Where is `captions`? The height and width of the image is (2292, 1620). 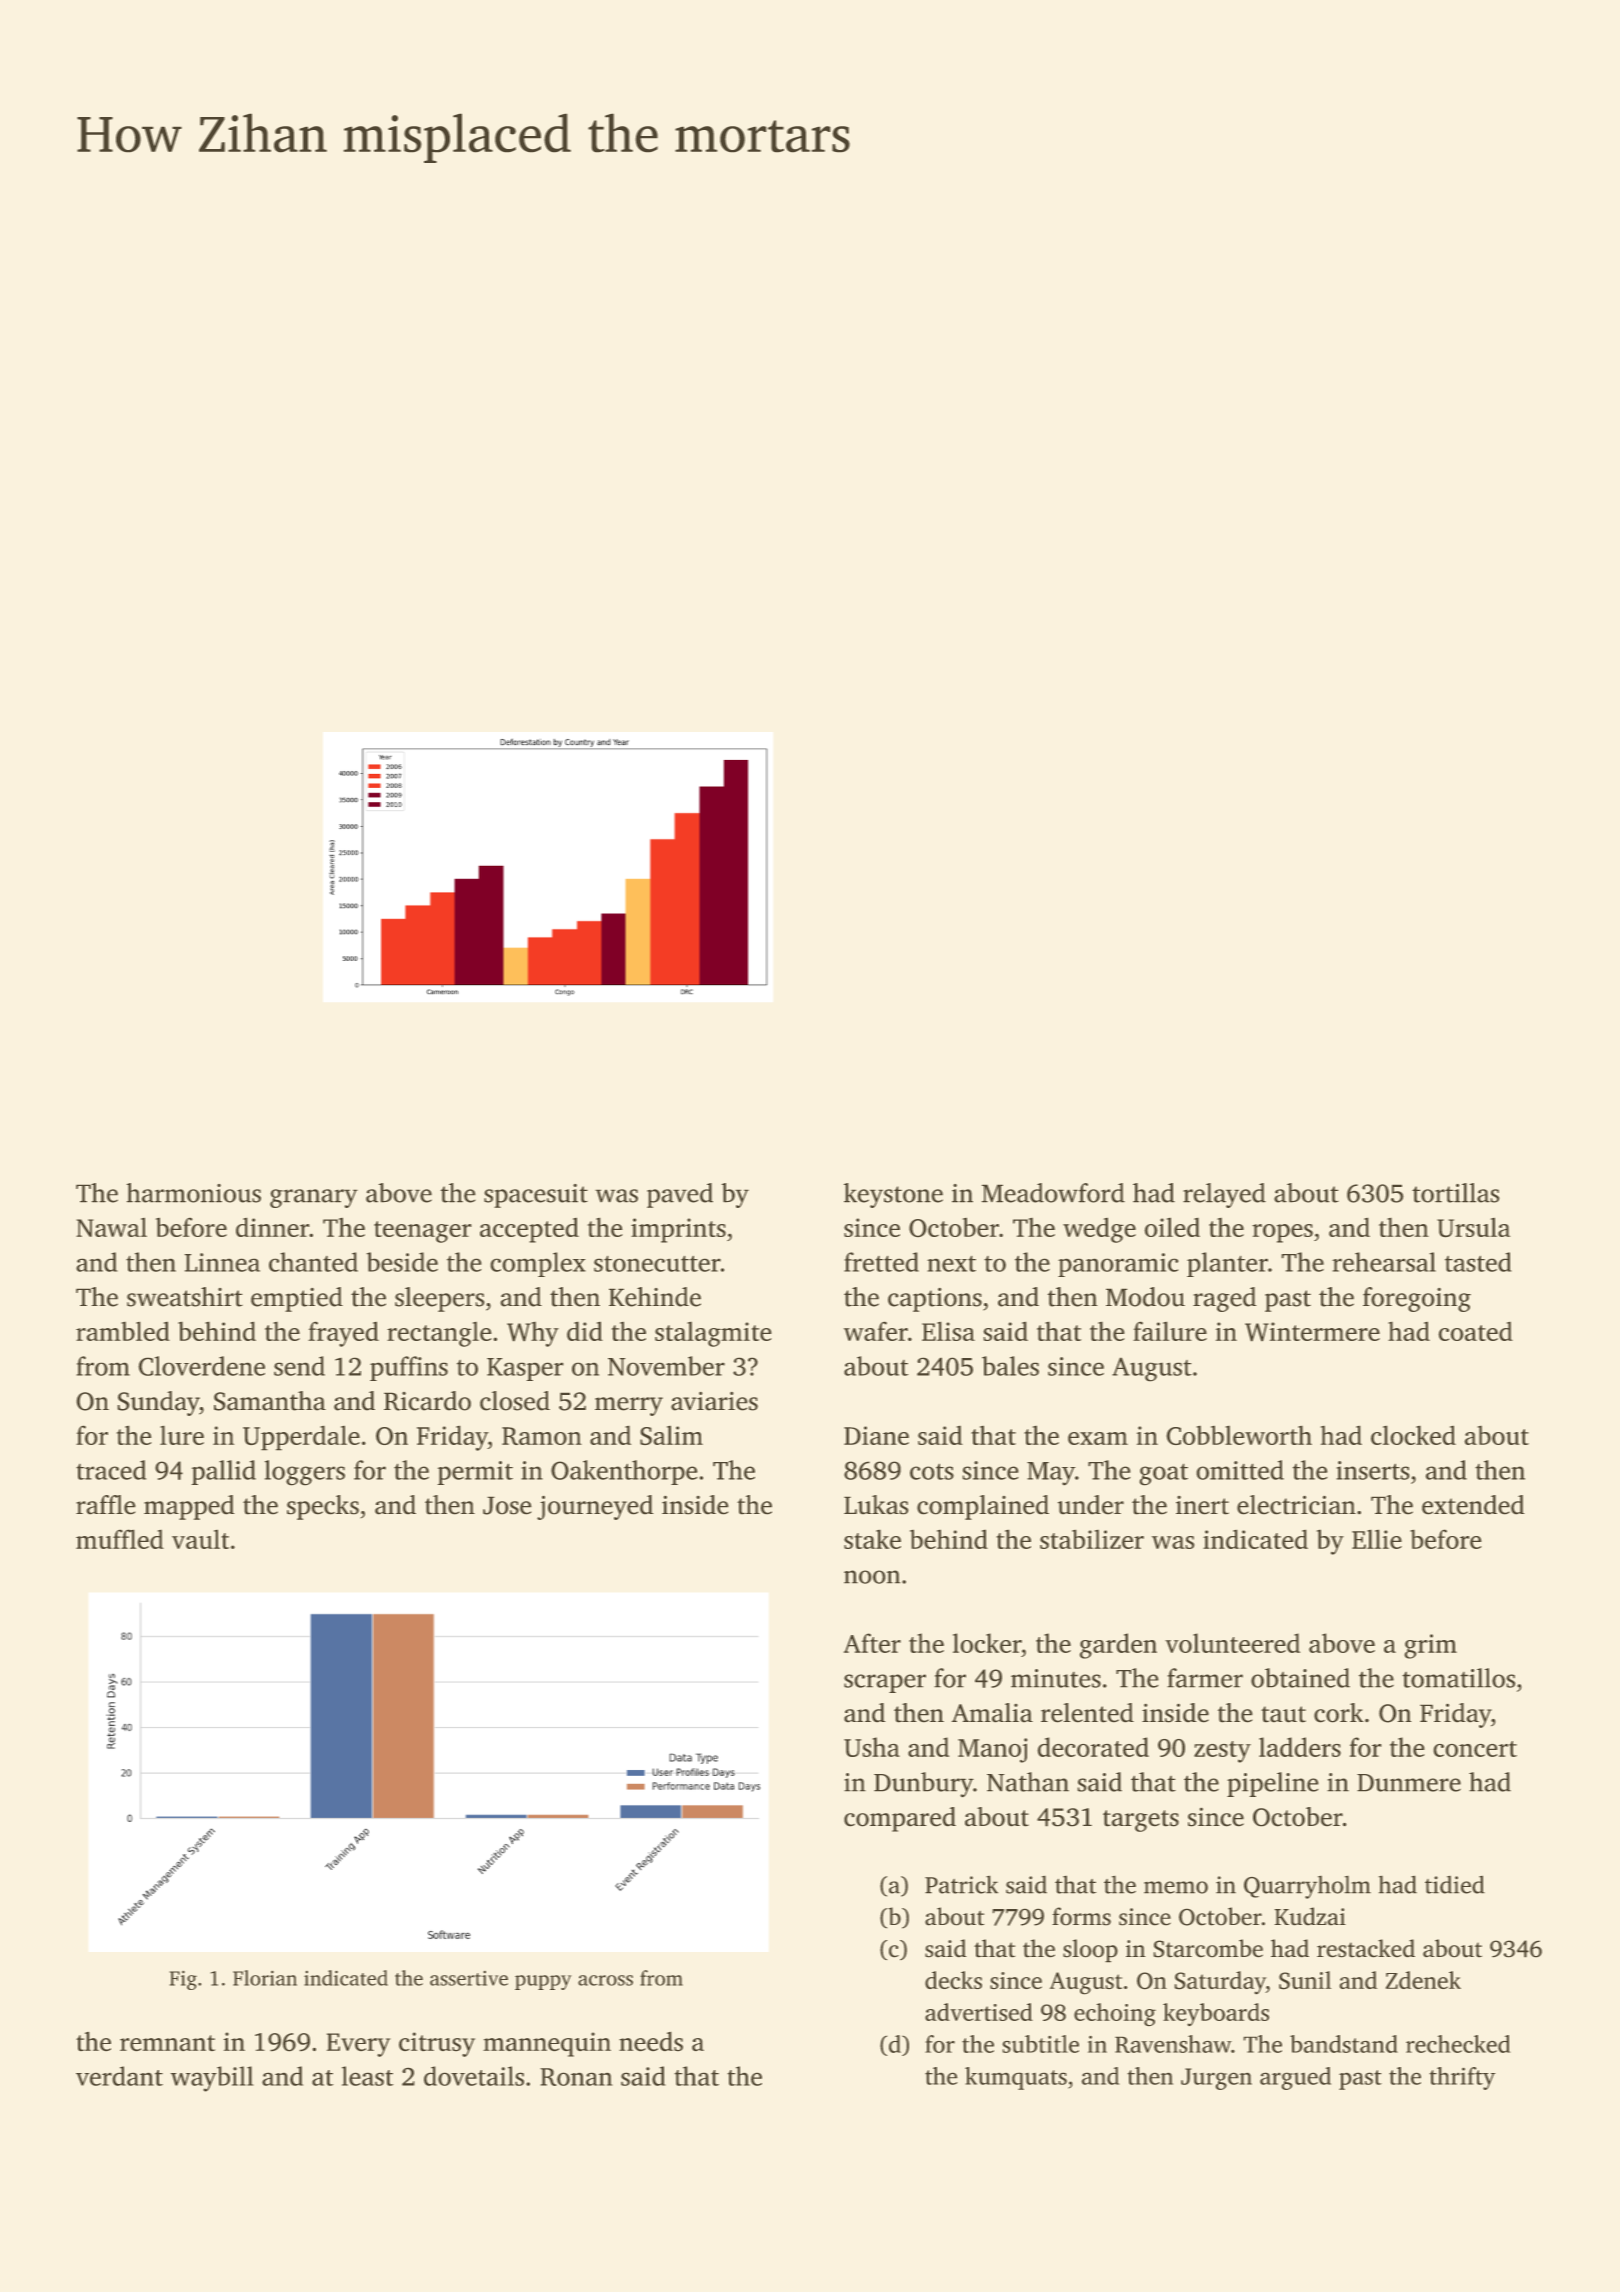
captions is located at coordinates (935, 1300).
